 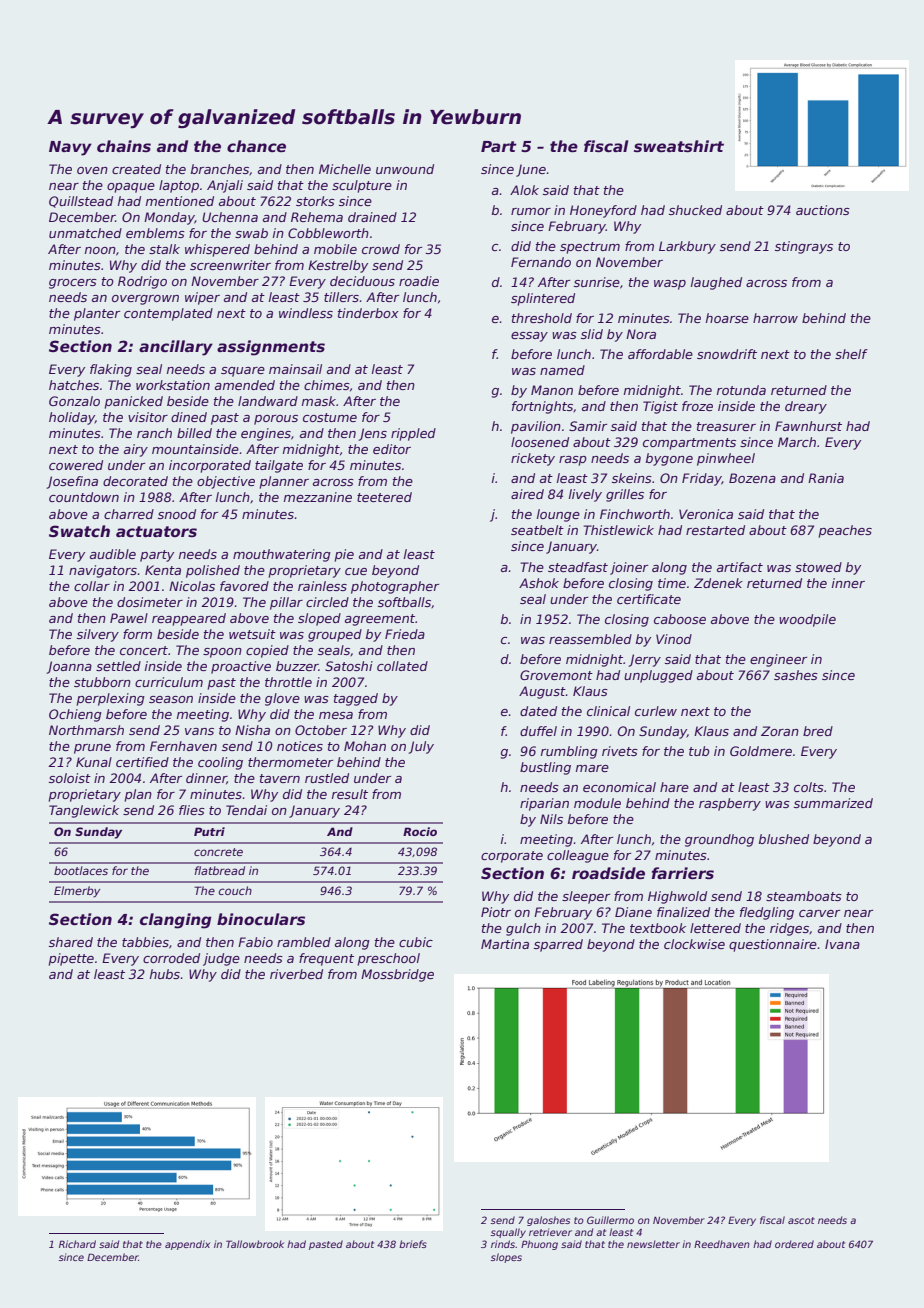 What do you see at coordinates (362, 281) in the page?
I see `deciduous` at bounding box center [362, 281].
